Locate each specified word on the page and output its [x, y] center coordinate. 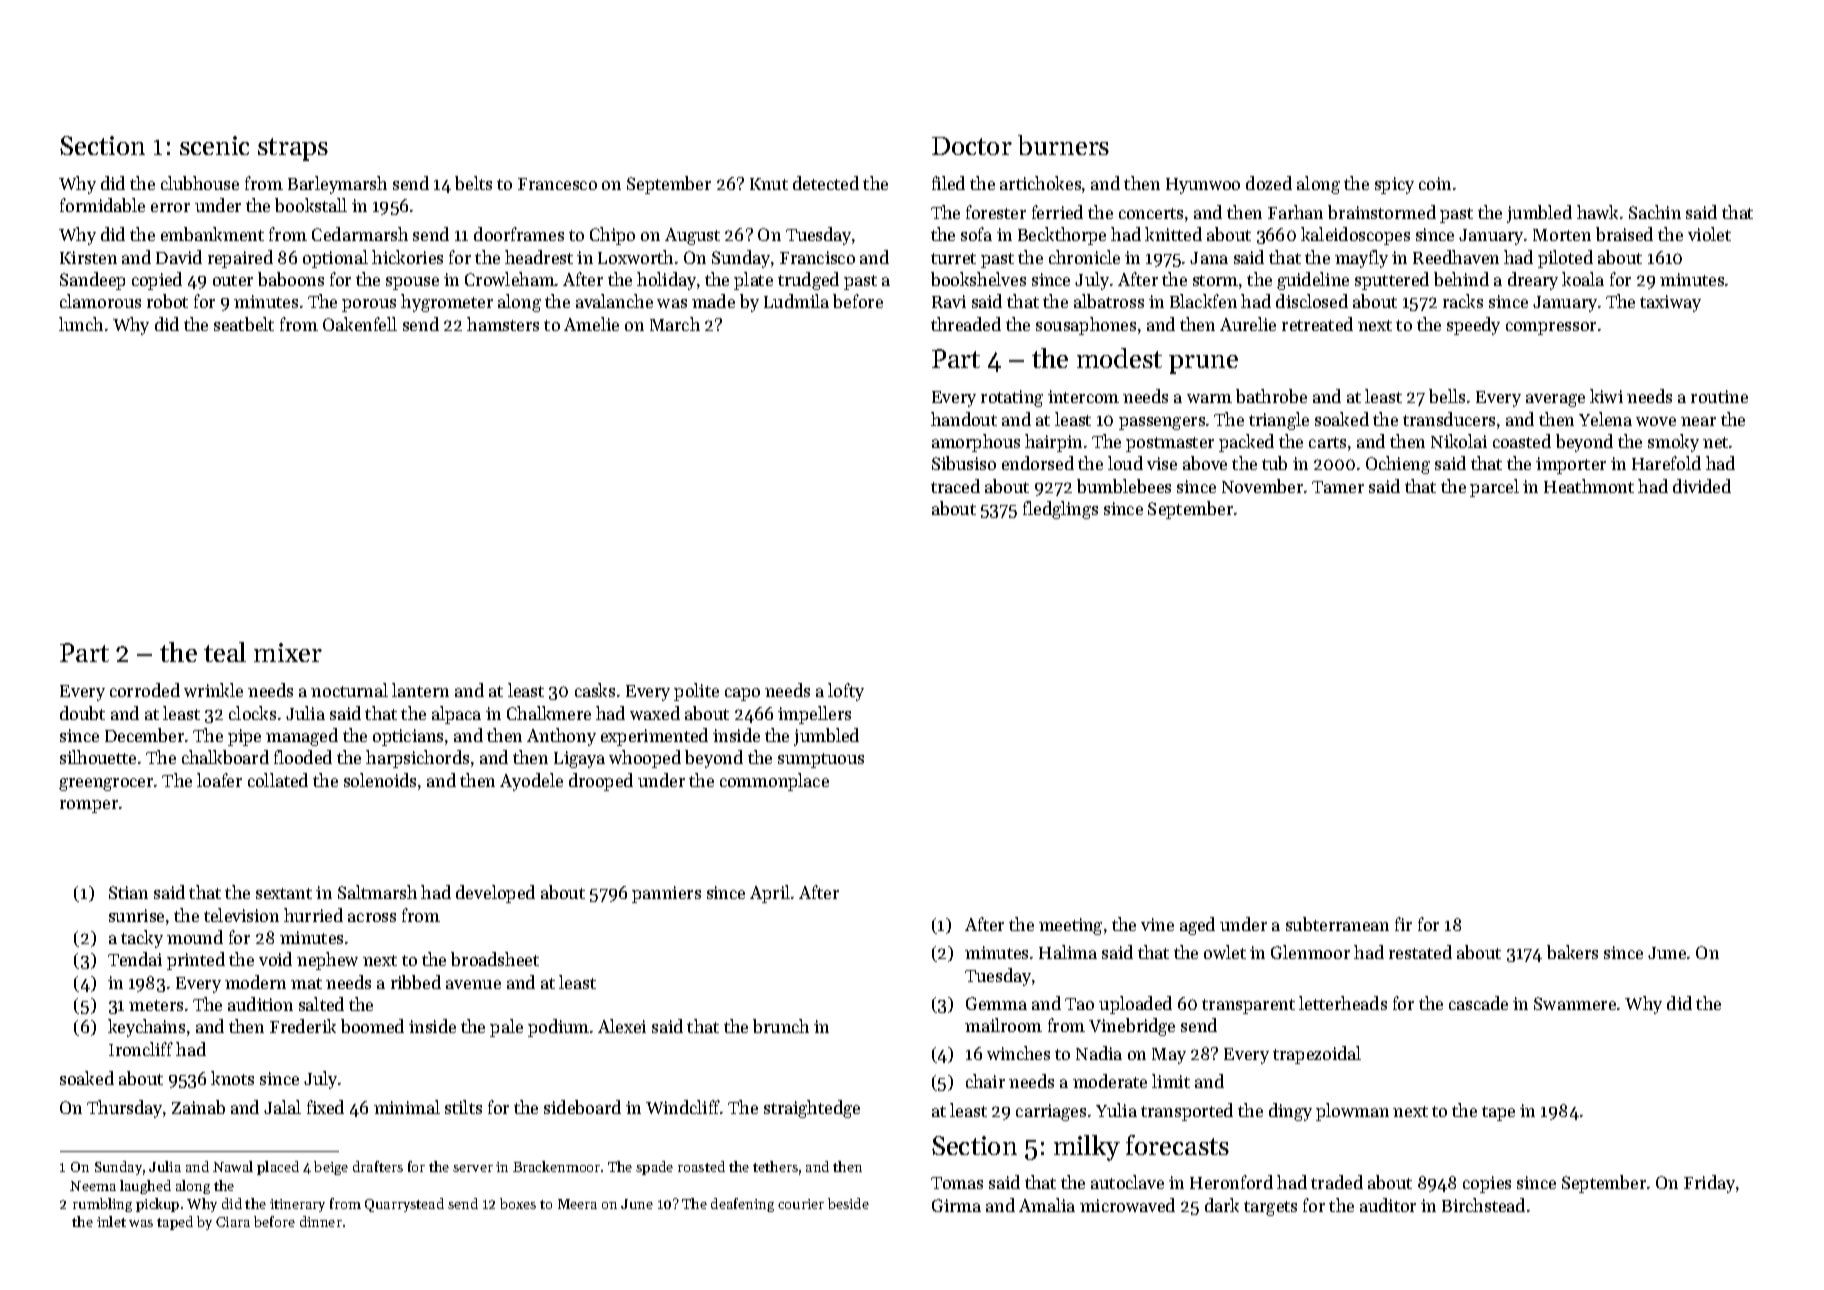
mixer [288, 652]
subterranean [1337, 924]
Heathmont [1589, 486]
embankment [212, 234]
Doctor [972, 146]
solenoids [380, 780]
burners [1063, 145]
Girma [956, 1205]
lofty [846, 692]
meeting [1070, 926]
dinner [321, 1221]
